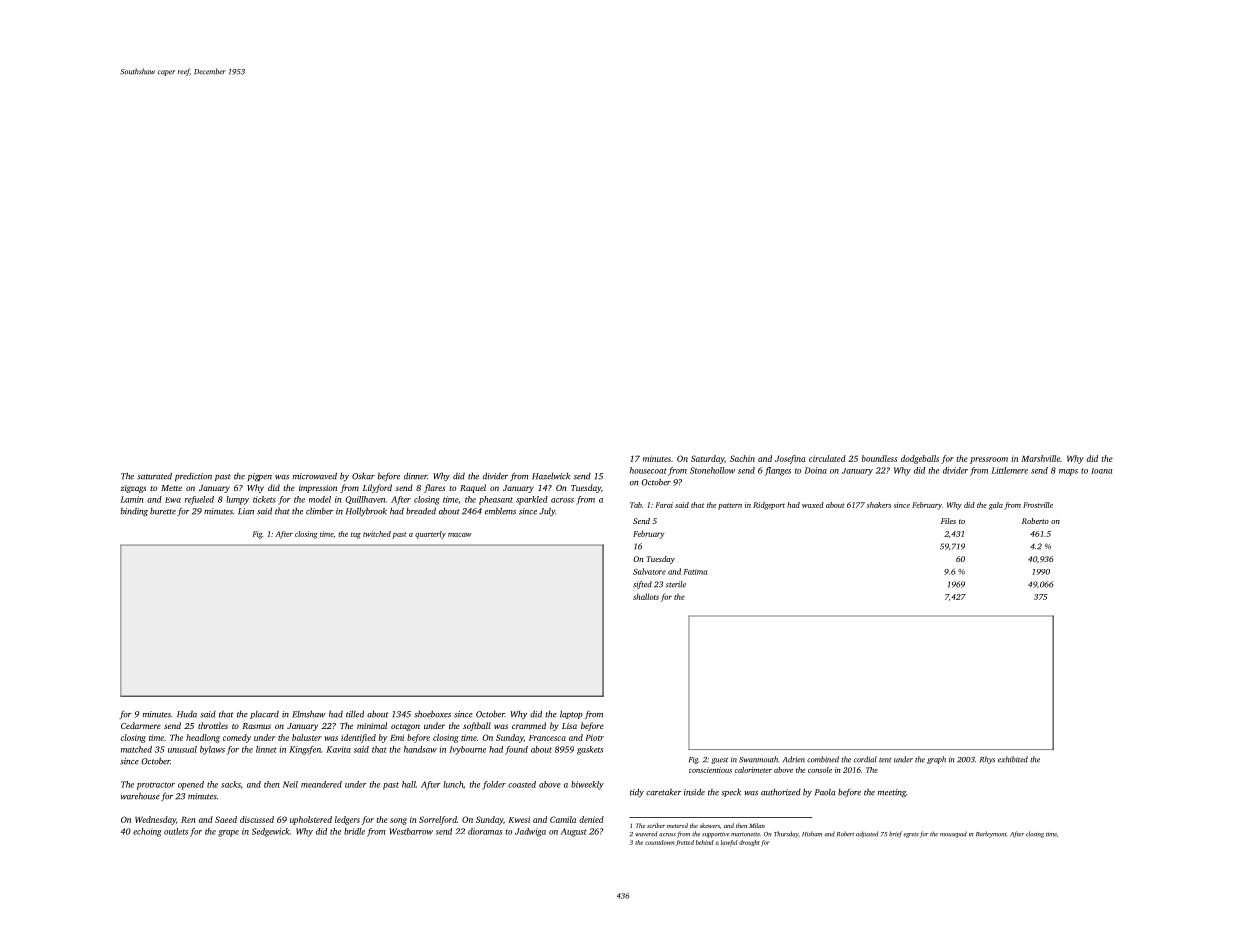 This screenshot has width=1233, height=952. What do you see at coordinates (519, 819) in the screenshot?
I see `Kwesi` at bounding box center [519, 819].
